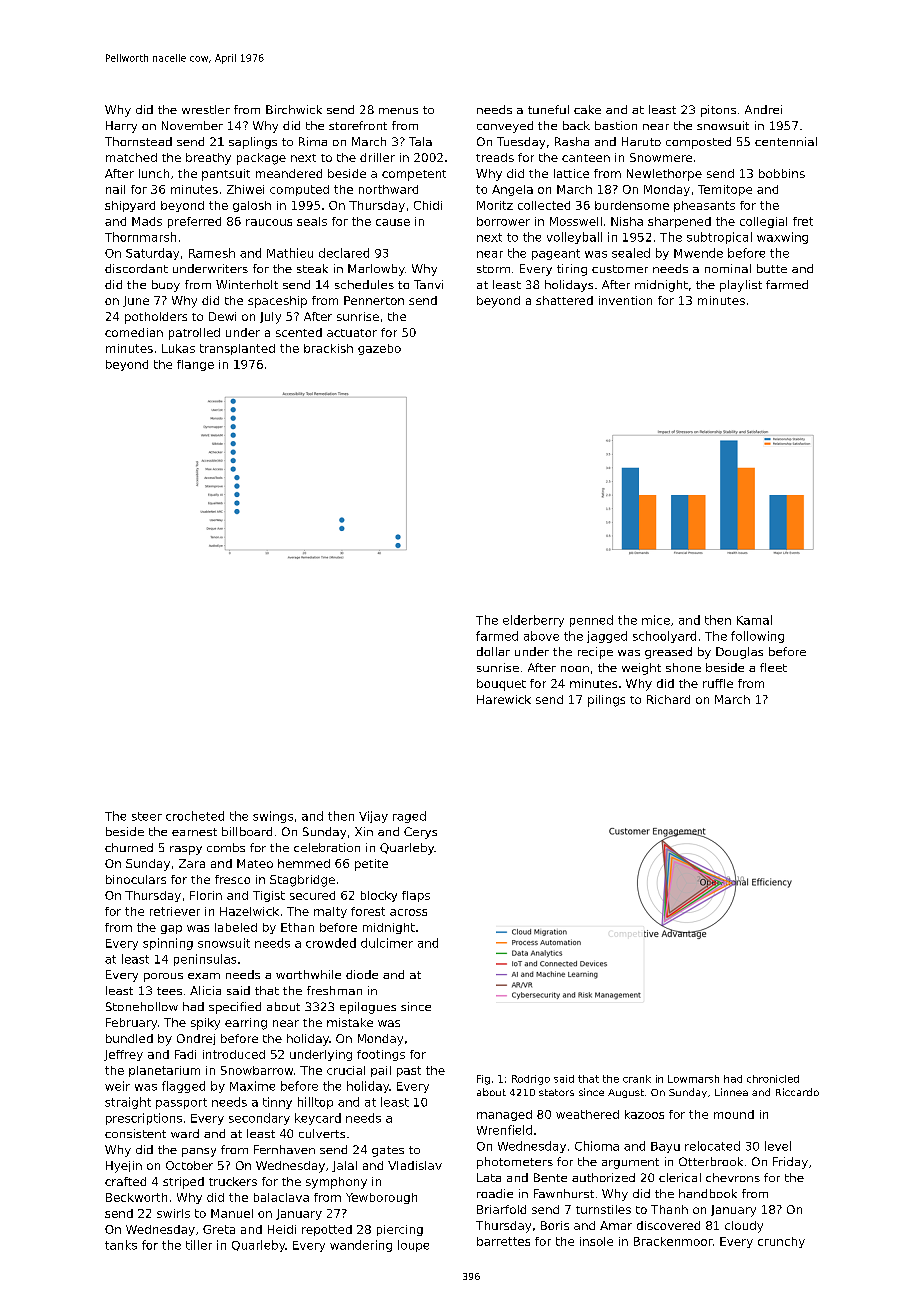 The width and height of the page is (924, 1308). Describe the element at coordinates (587, 109) in the page. I see `cake` at that location.
